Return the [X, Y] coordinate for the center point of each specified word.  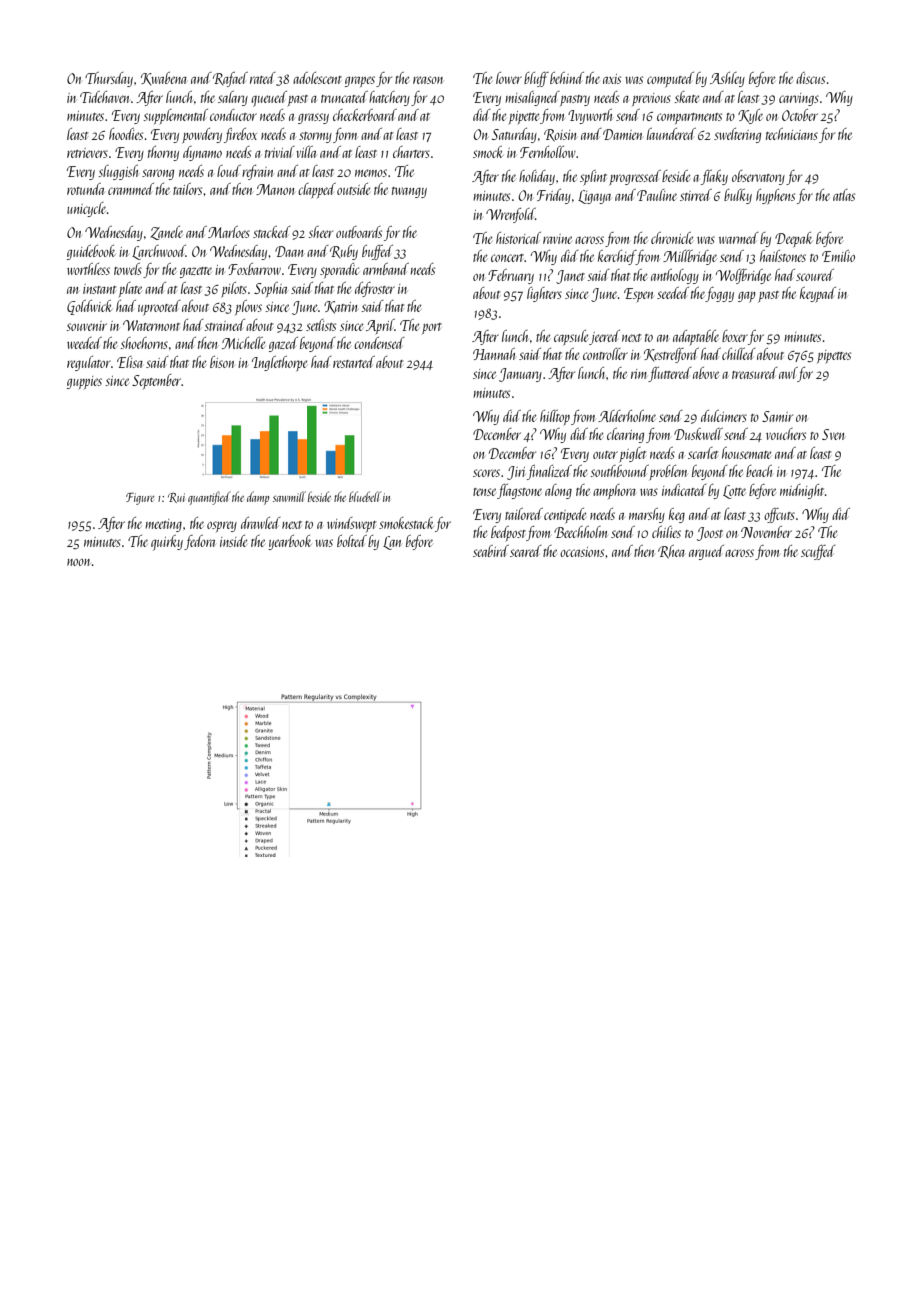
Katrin [341, 307]
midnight [802, 491]
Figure [140, 499]
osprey [222, 526]
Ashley [727, 79]
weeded [84, 343]
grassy [313, 118]
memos [371, 173]
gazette [196, 272]
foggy [720, 294]
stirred [696, 195]
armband [386, 269]
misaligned [532, 98]
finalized [549, 472]
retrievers [87, 153]
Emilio [838, 256]
